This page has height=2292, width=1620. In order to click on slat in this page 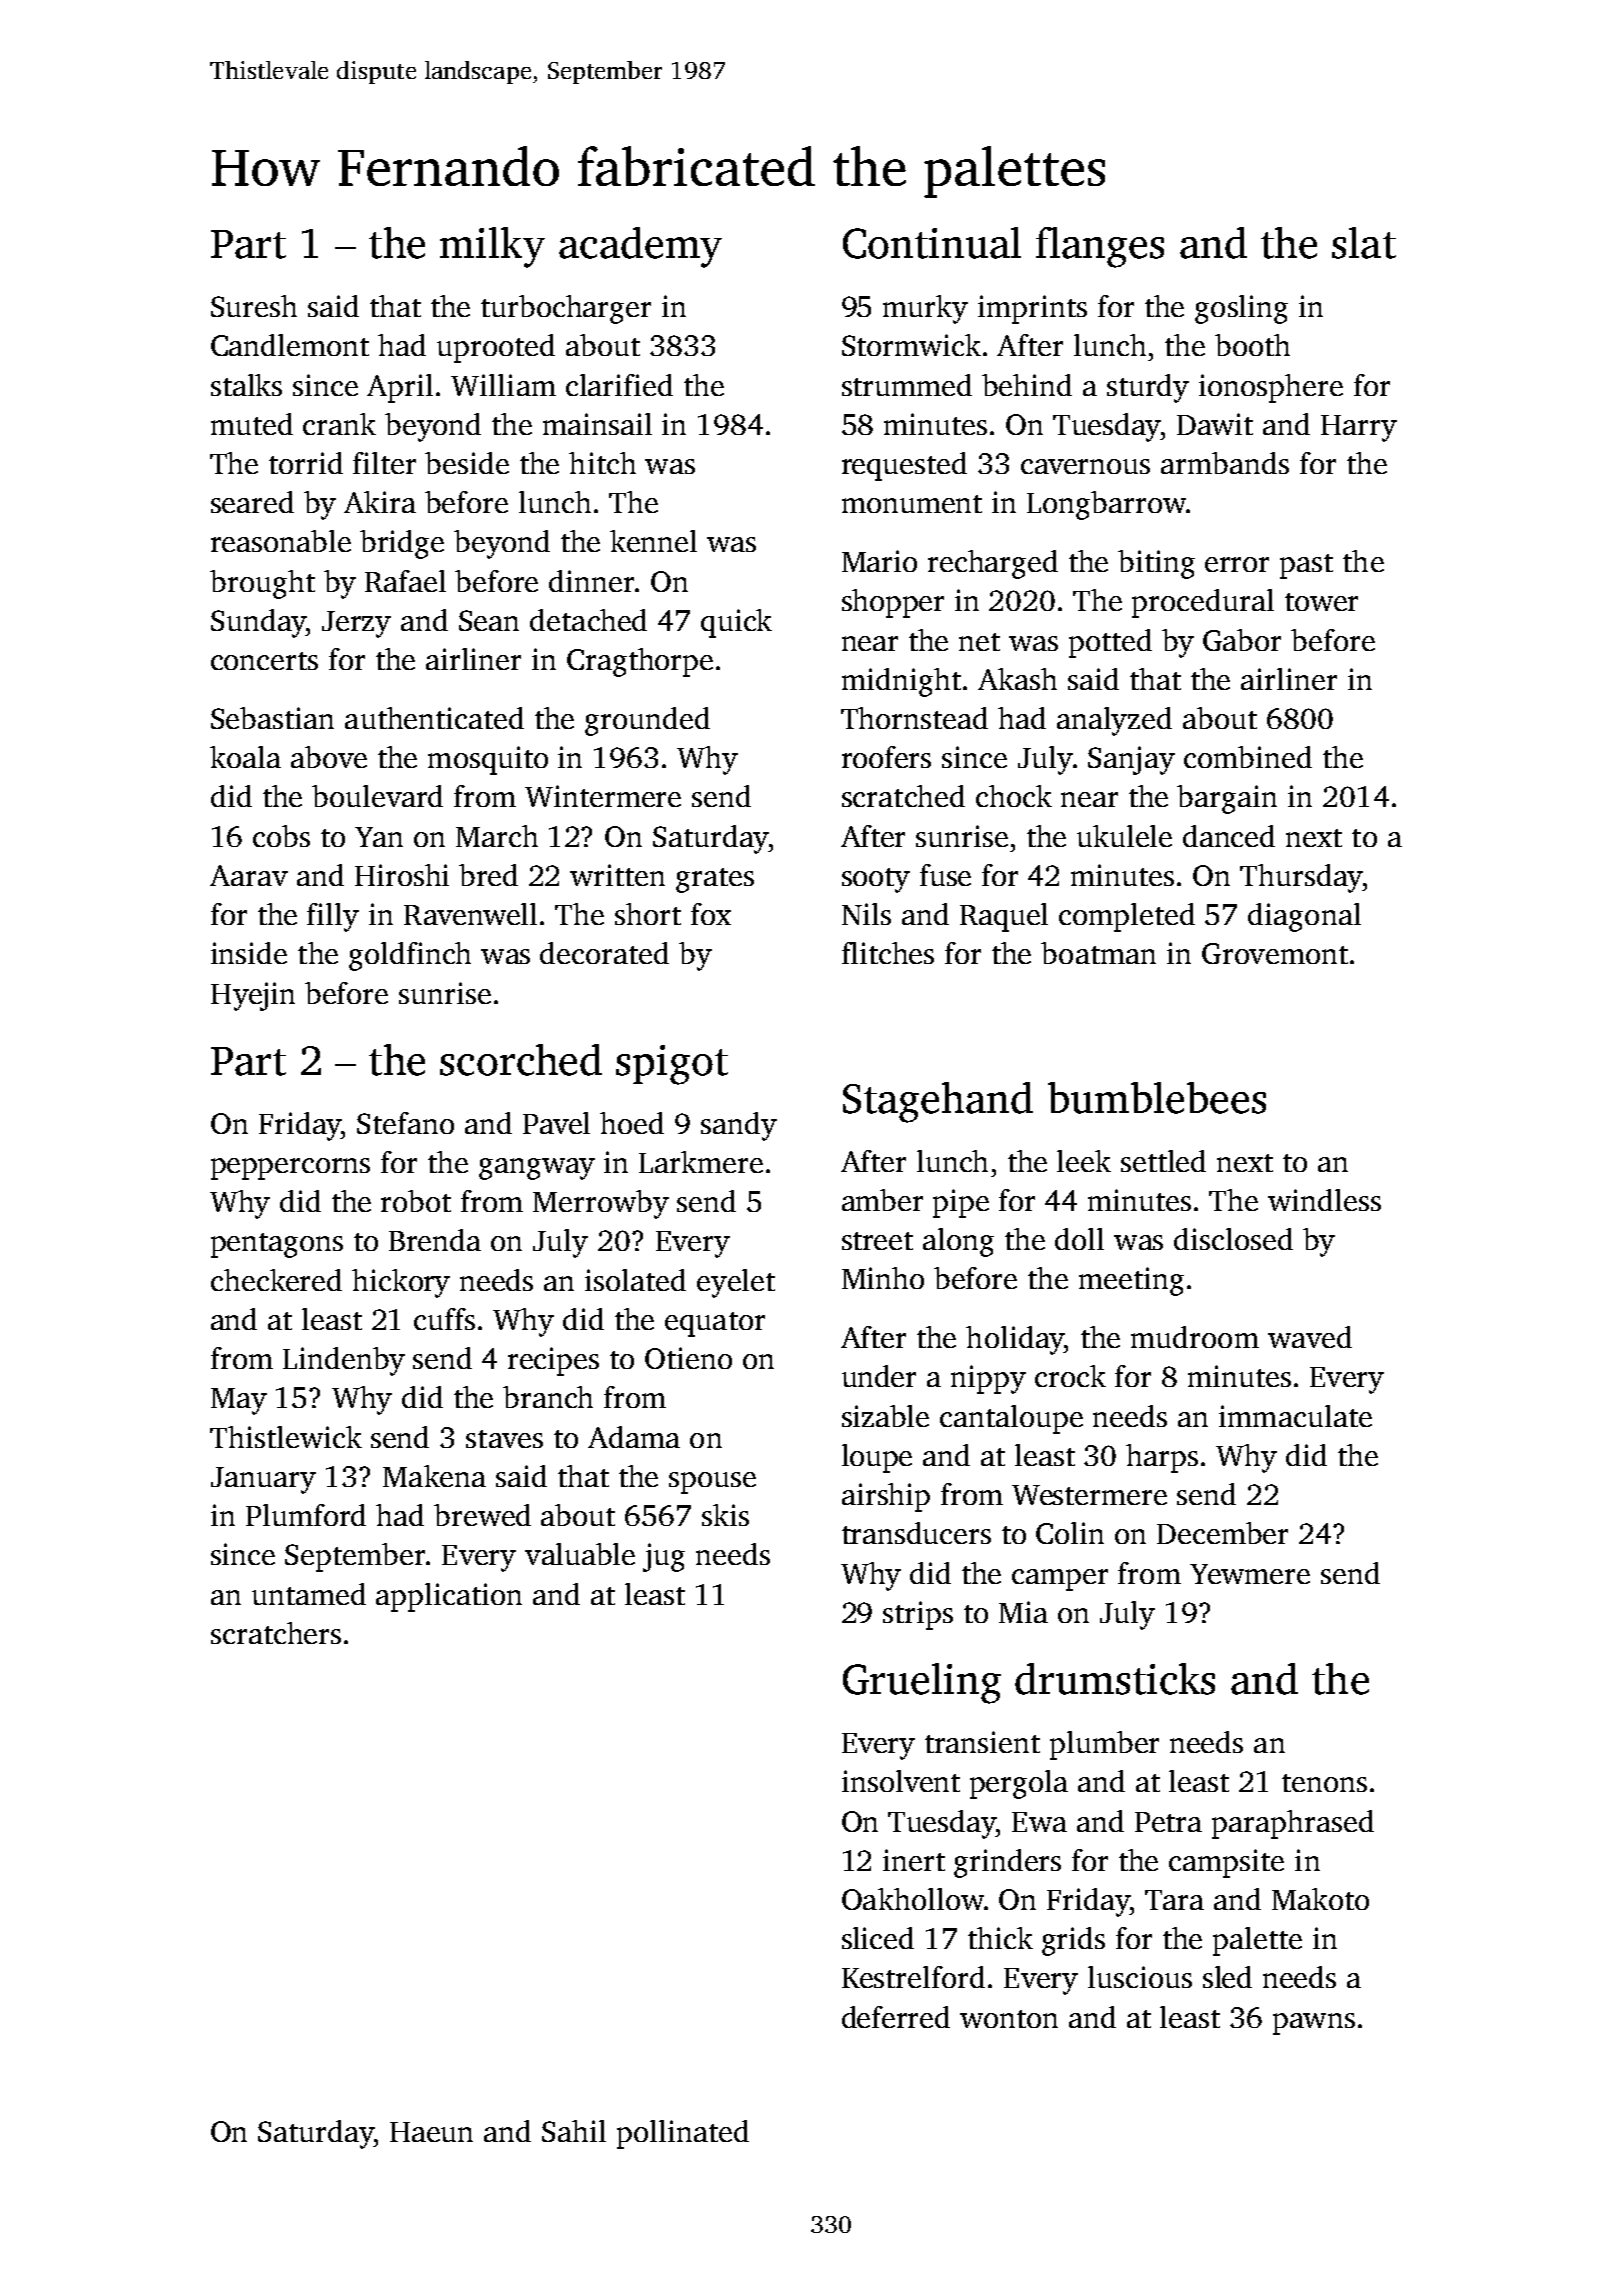, I will do `click(1364, 243)`.
